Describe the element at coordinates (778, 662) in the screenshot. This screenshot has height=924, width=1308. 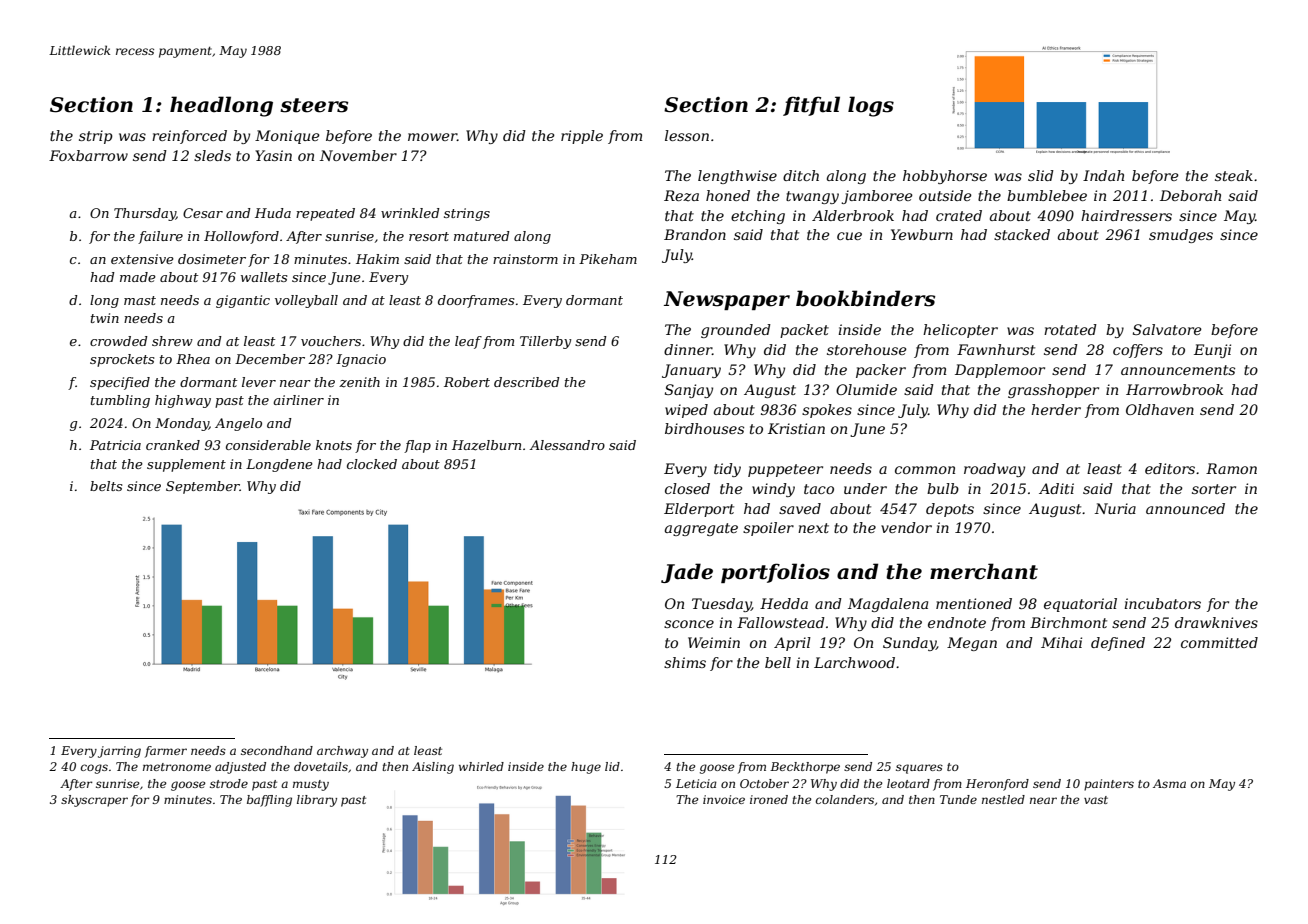
I see `bell` at that location.
